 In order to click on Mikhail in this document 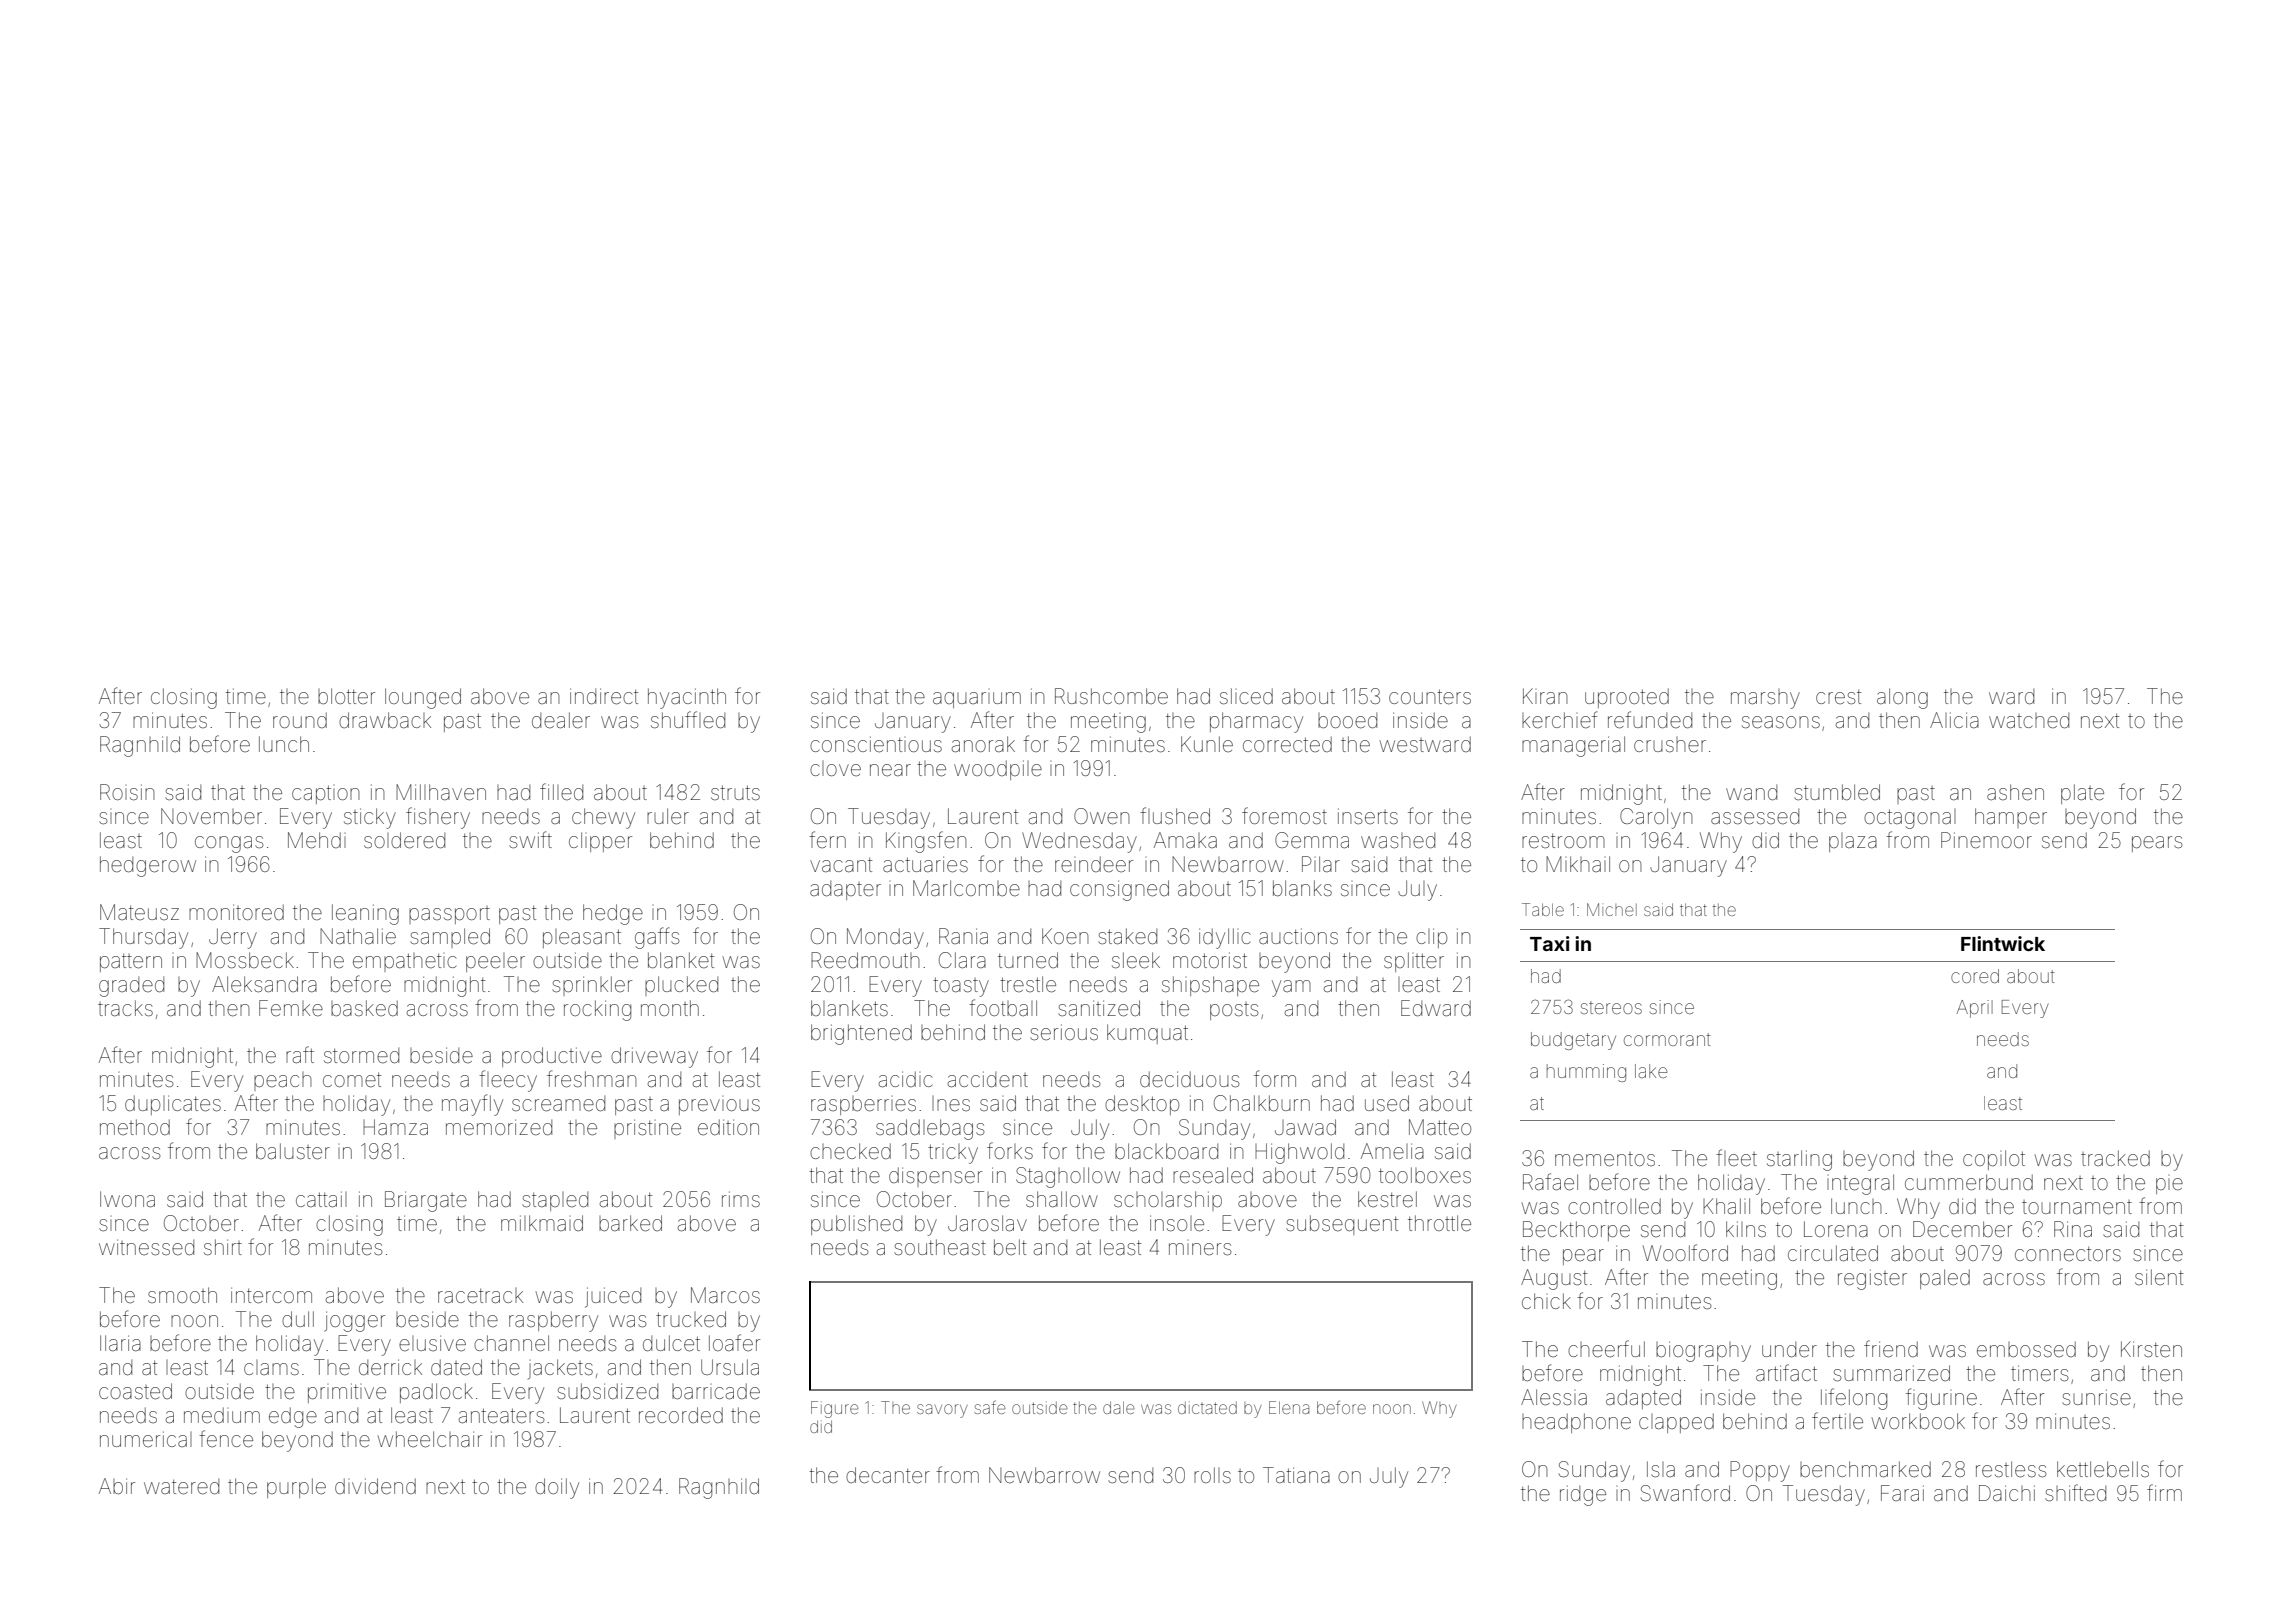, I will do `click(1578, 864)`.
